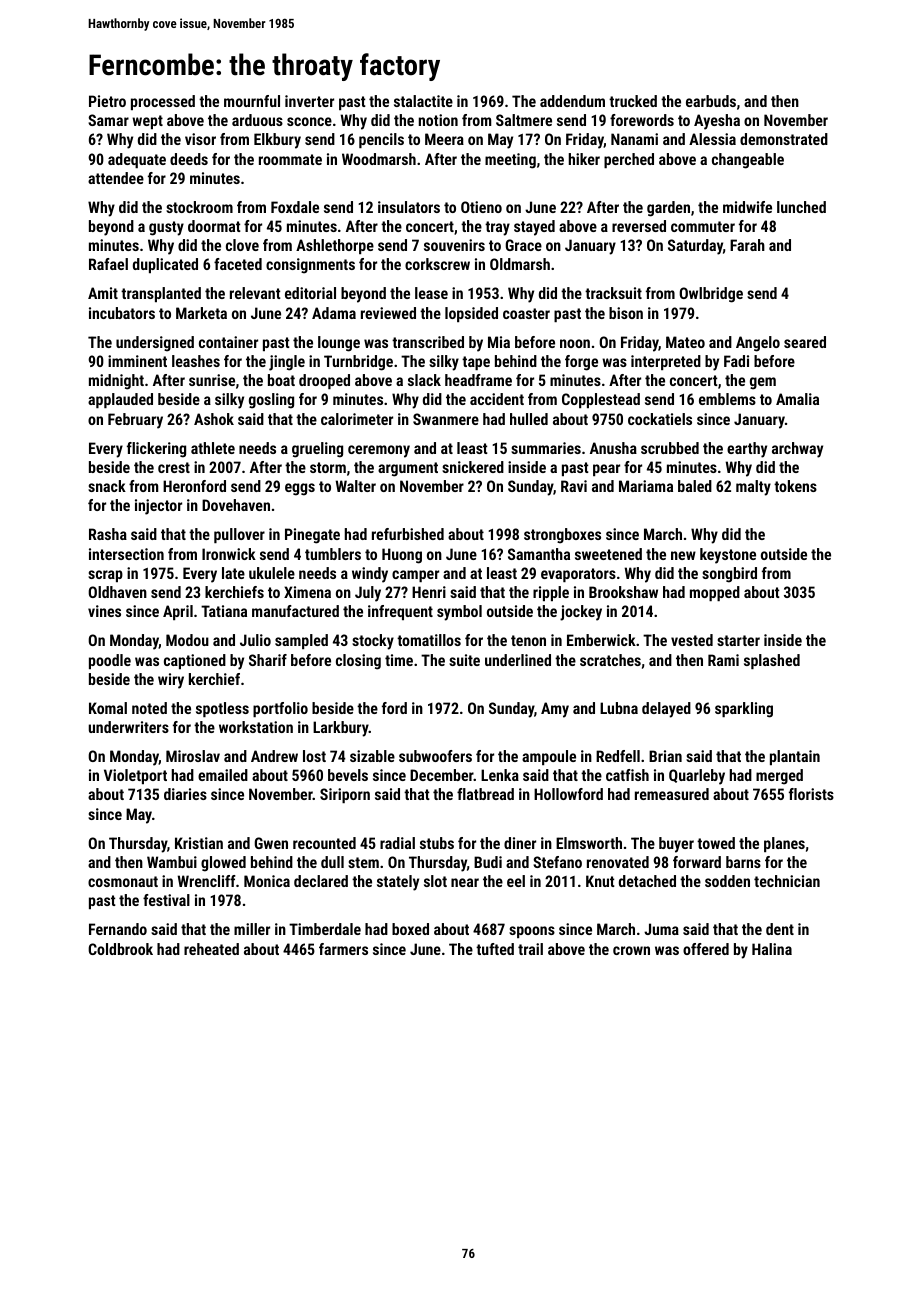 The height and width of the screenshot is (1308, 924). I want to click on inverter, so click(309, 101).
